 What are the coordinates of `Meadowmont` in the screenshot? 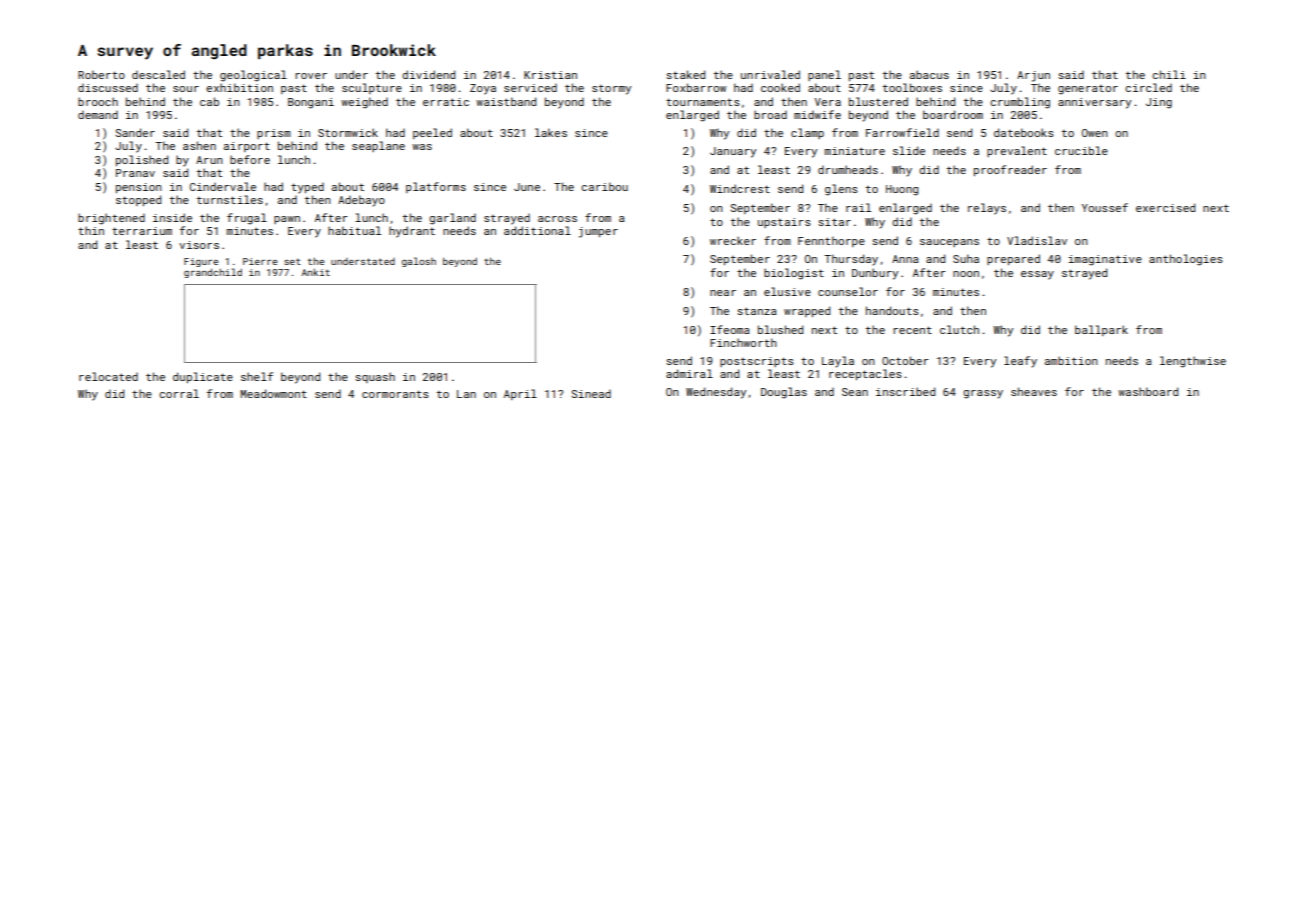 It's located at (273, 393).
